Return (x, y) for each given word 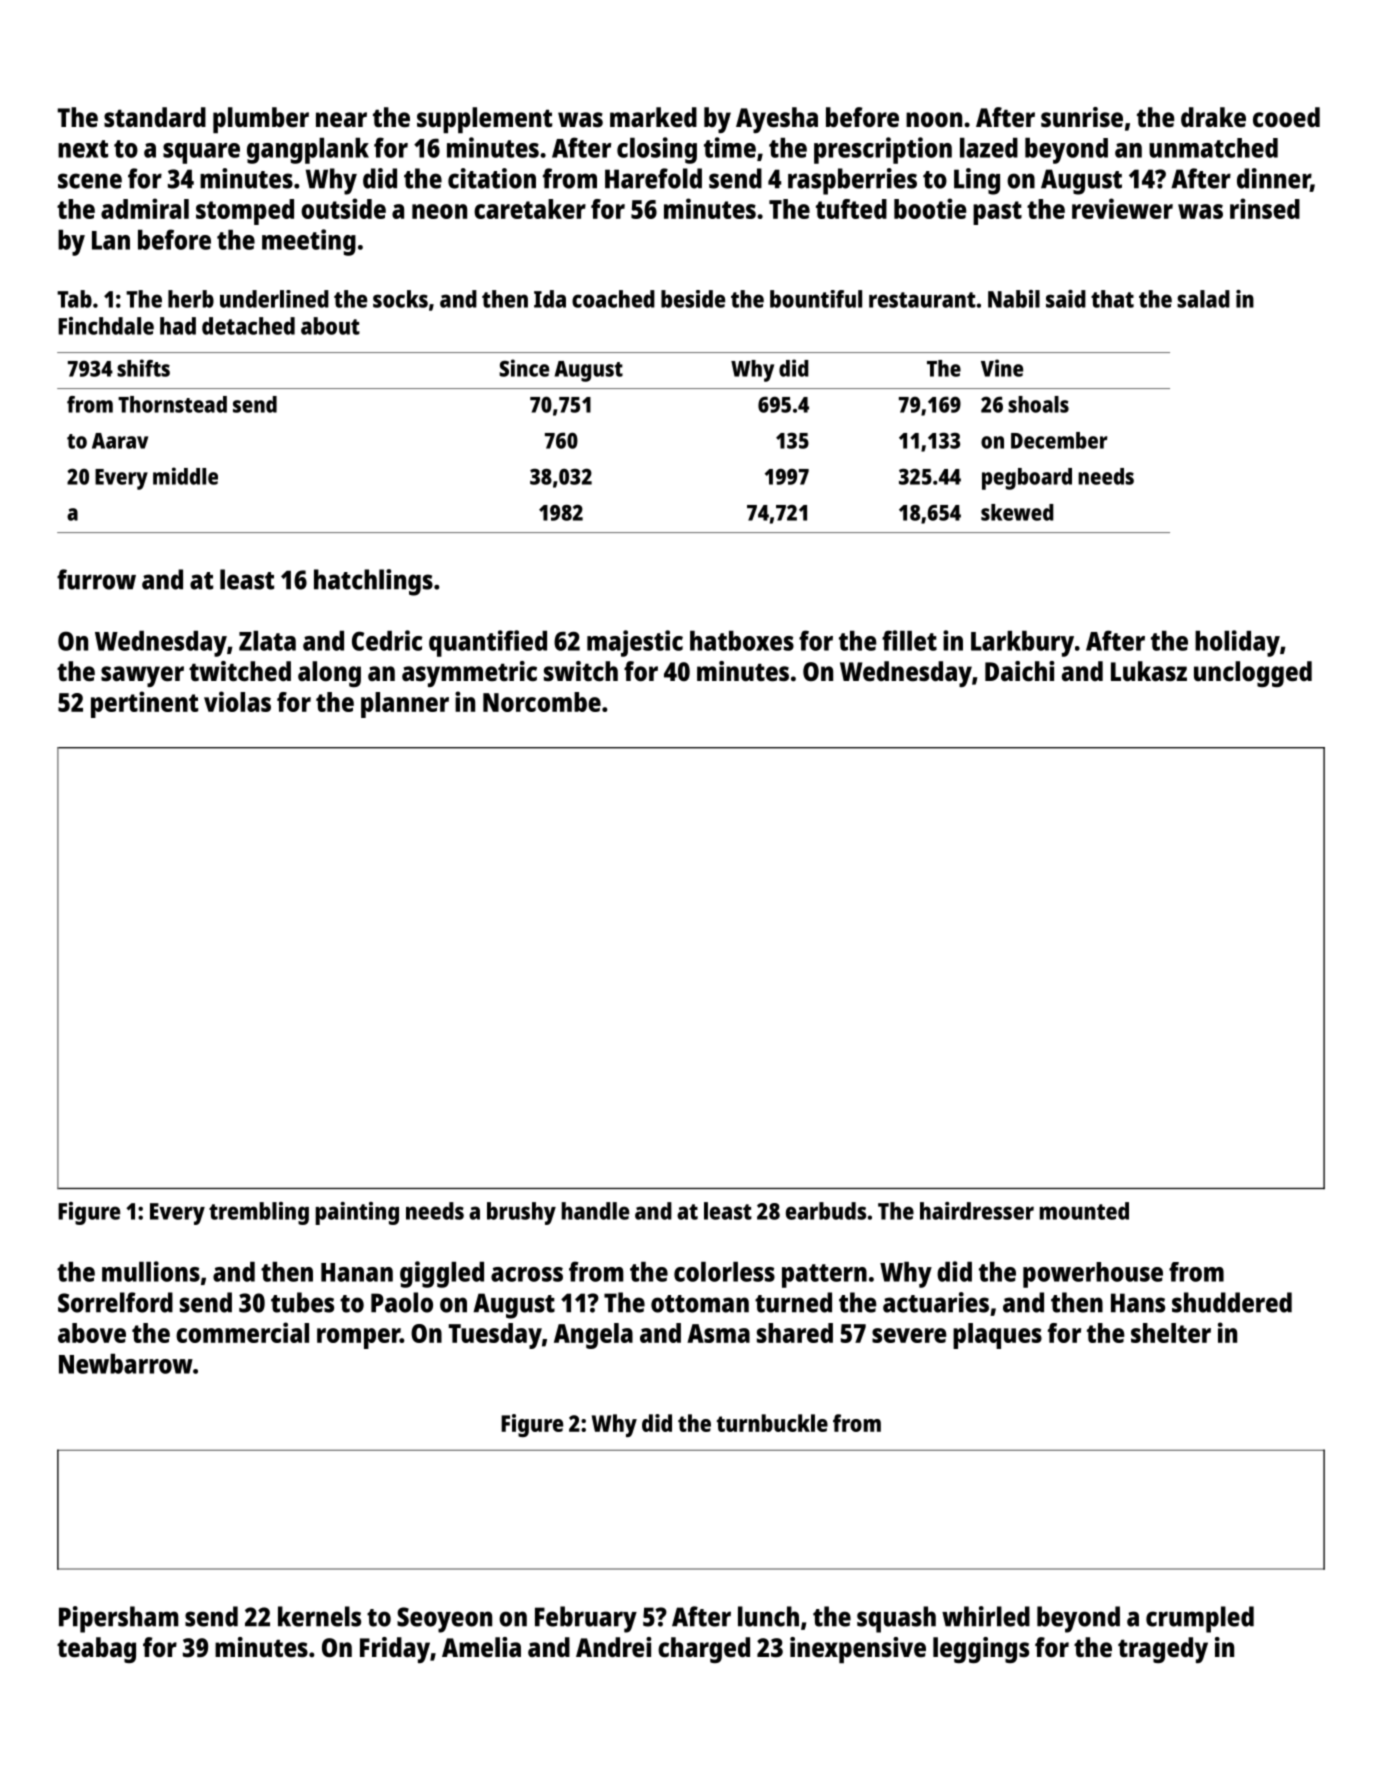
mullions (151, 1271)
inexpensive (858, 1650)
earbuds (826, 1211)
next (83, 149)
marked (653, 117)
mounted (1084, 1211)
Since (524, 368)
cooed (1286, 117)
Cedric (387, 640)
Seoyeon (444, 1620)
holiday (1237, 643)
